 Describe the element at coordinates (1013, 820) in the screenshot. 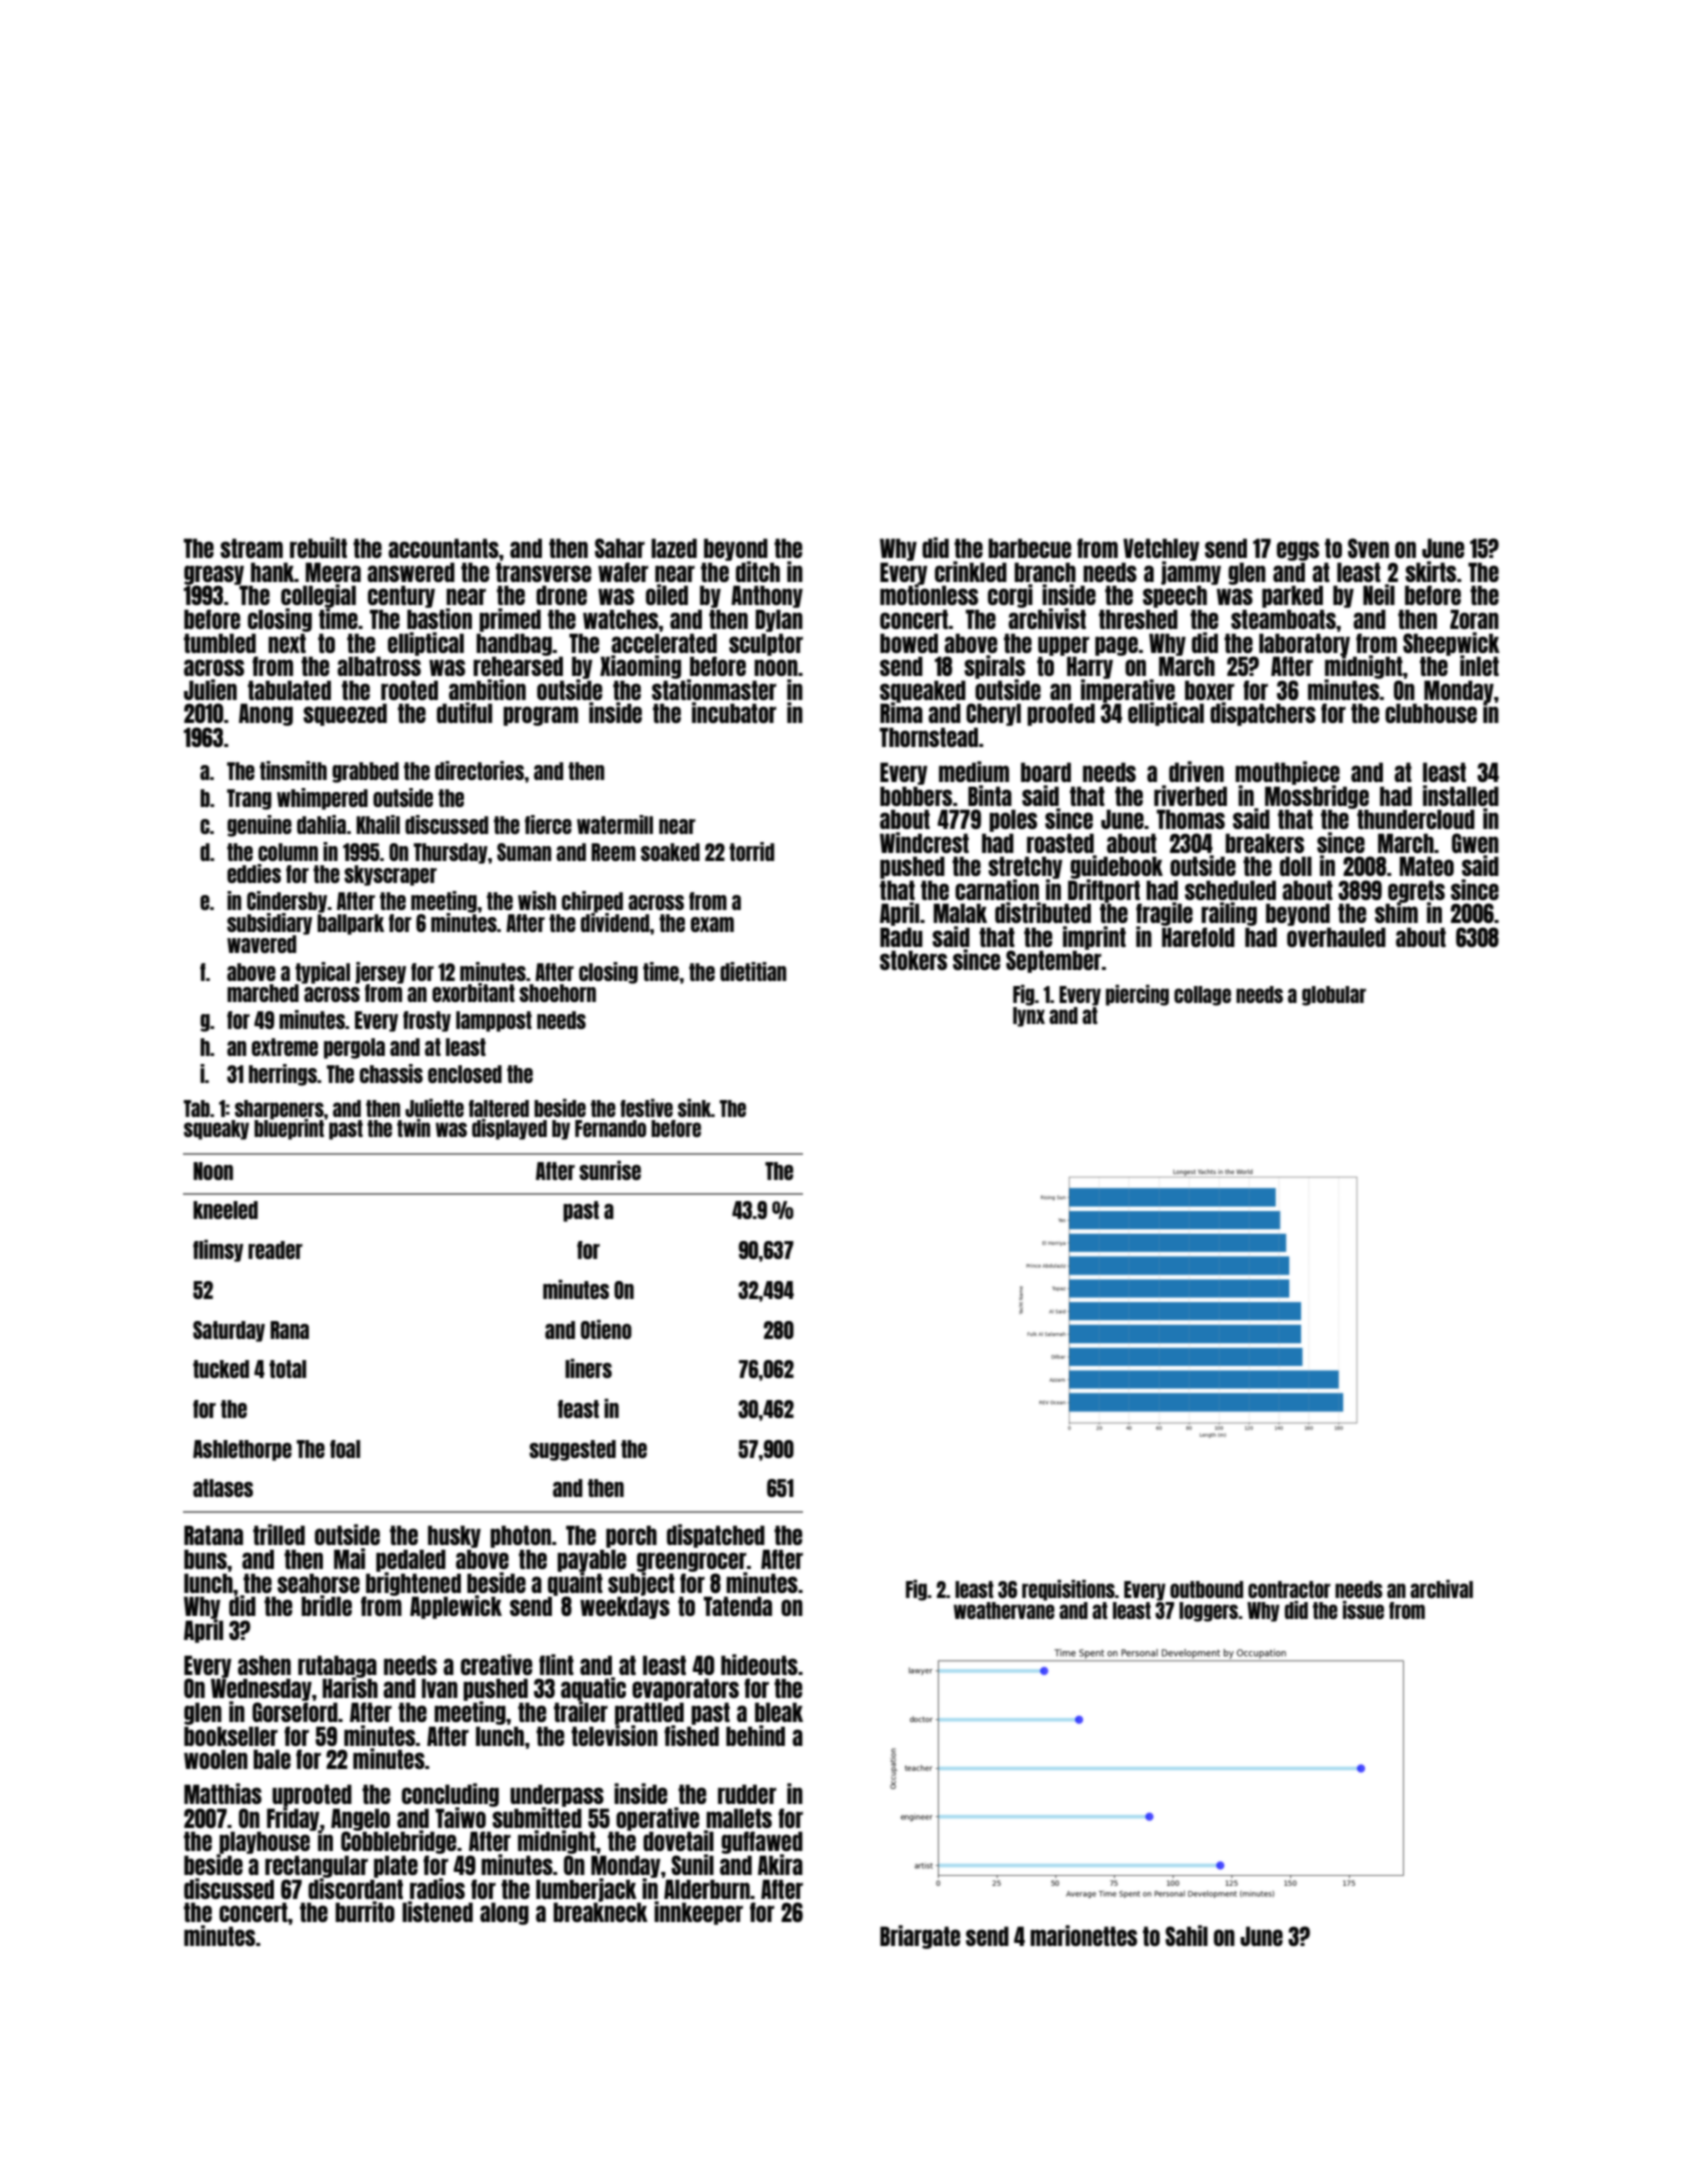

I see `poles` at that location.
